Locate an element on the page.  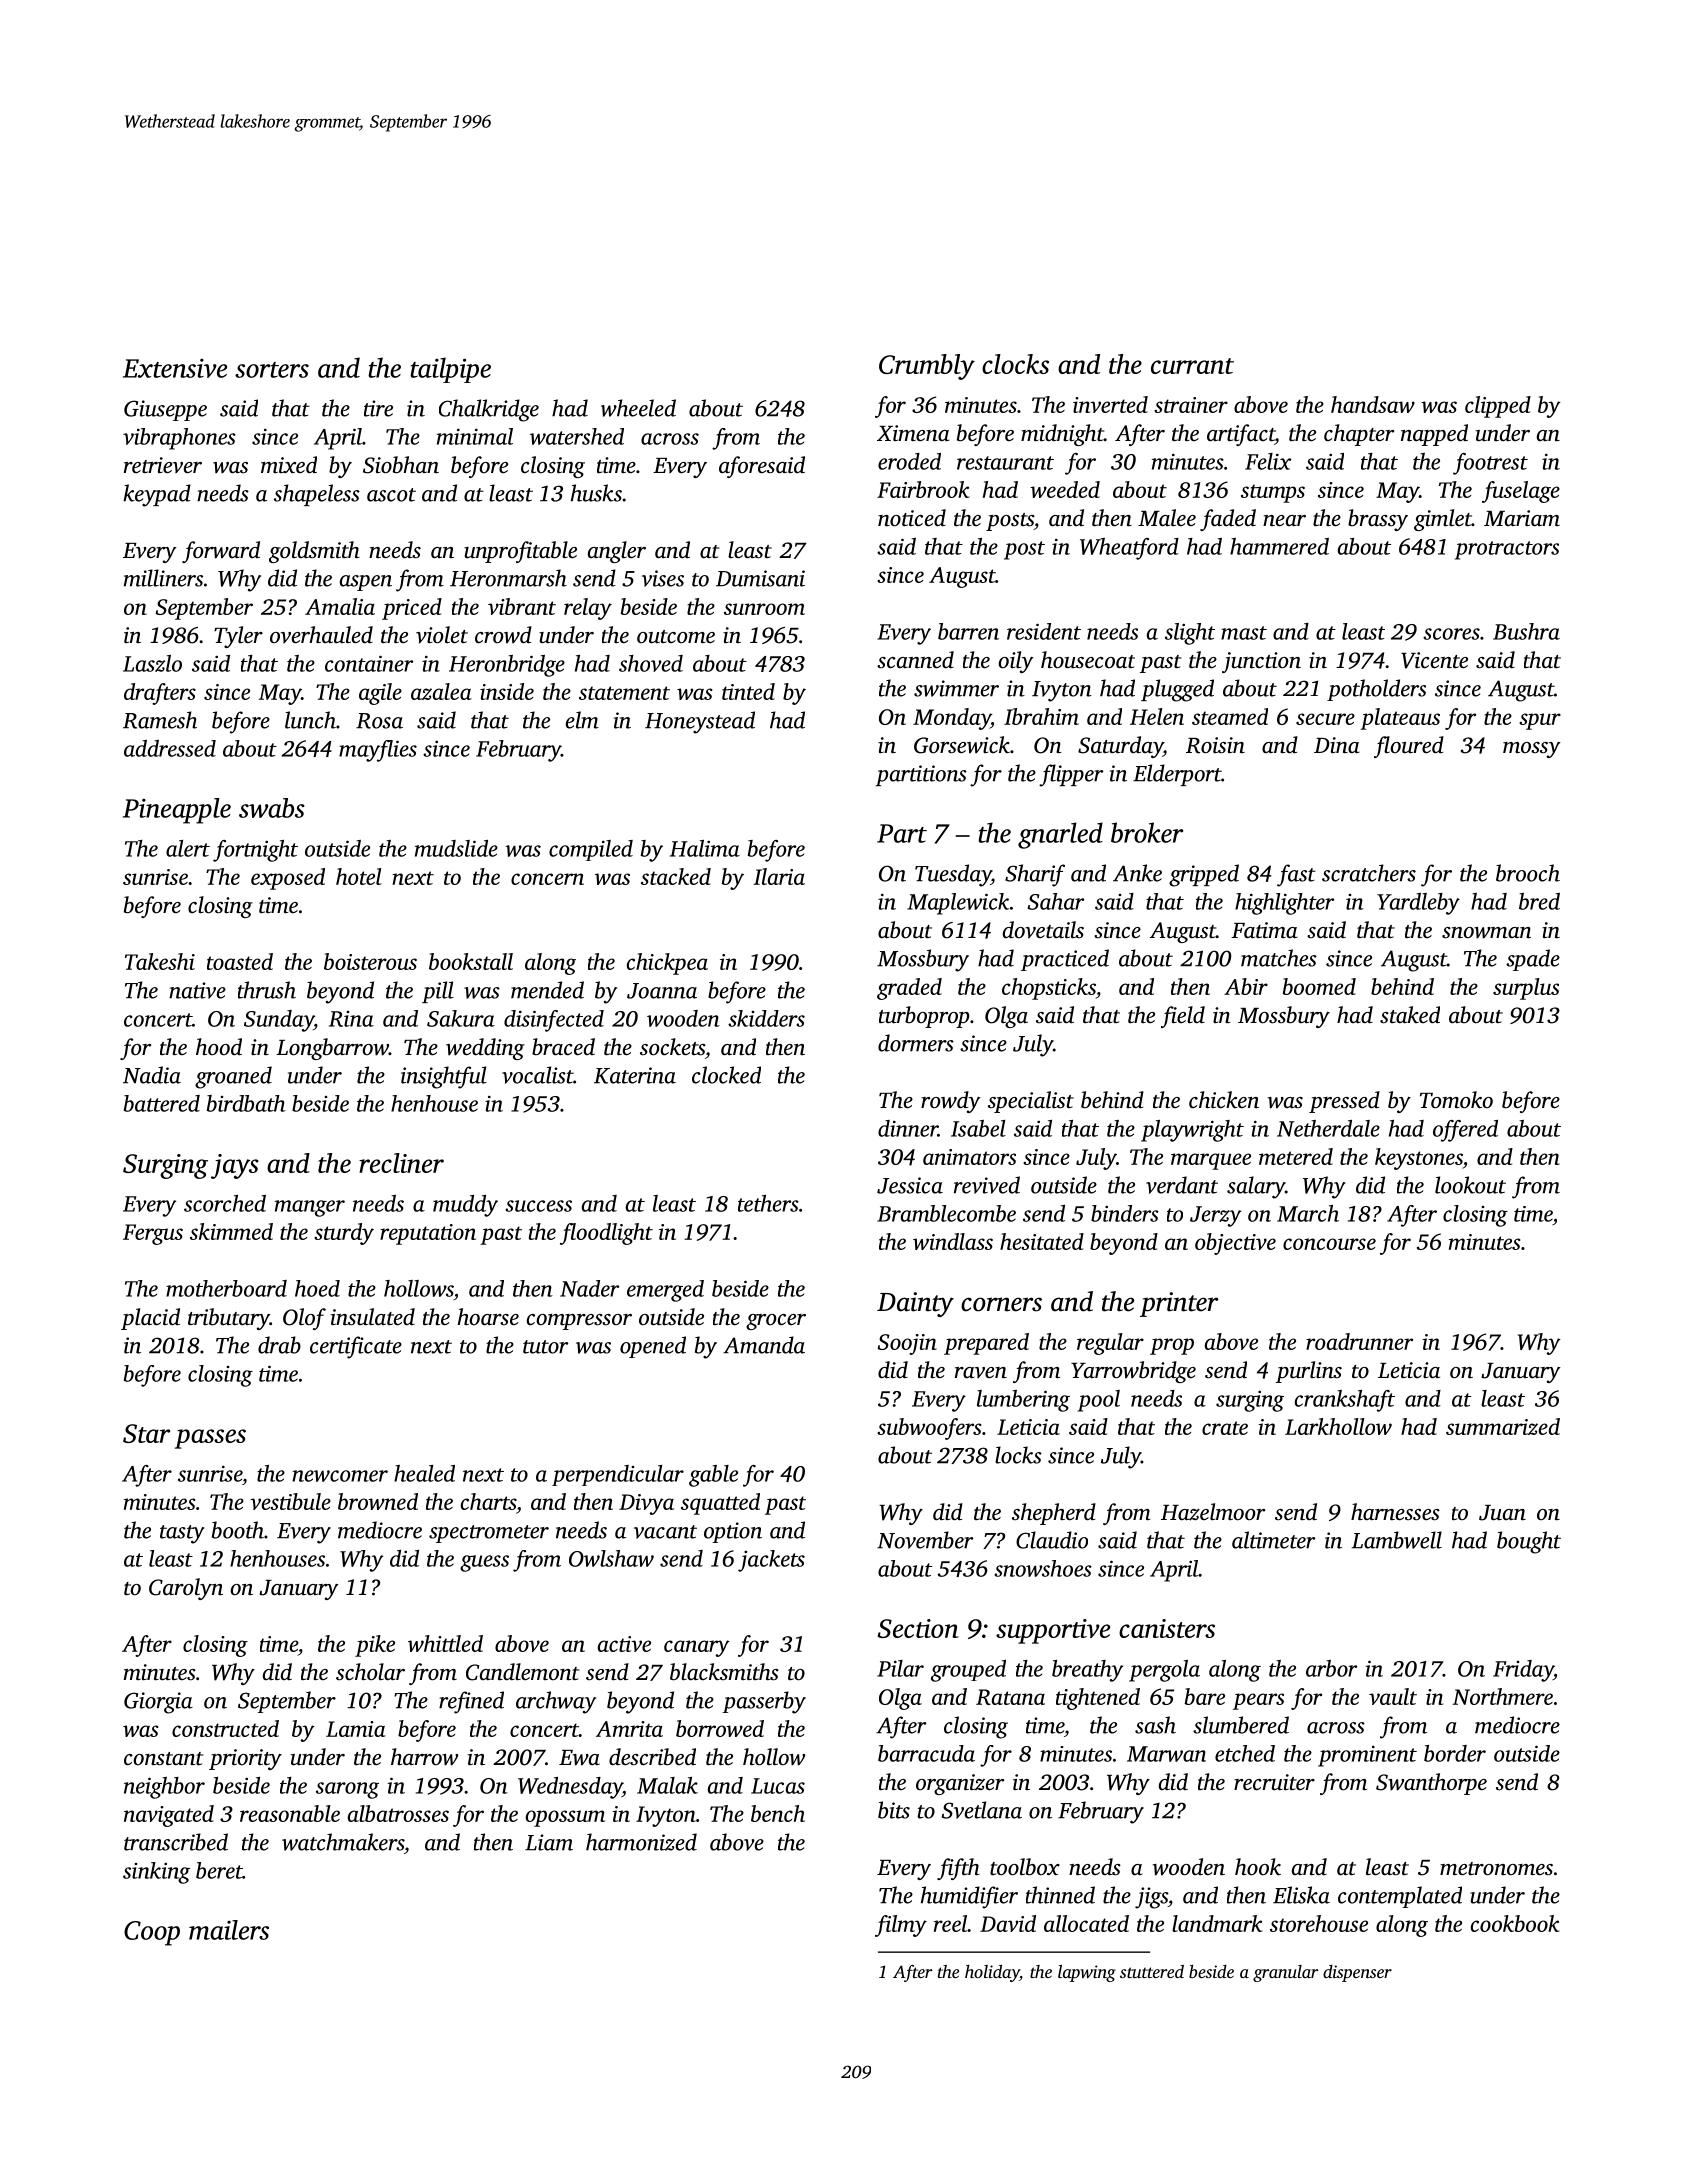
mossy is located at coordinates (1532, 750).
